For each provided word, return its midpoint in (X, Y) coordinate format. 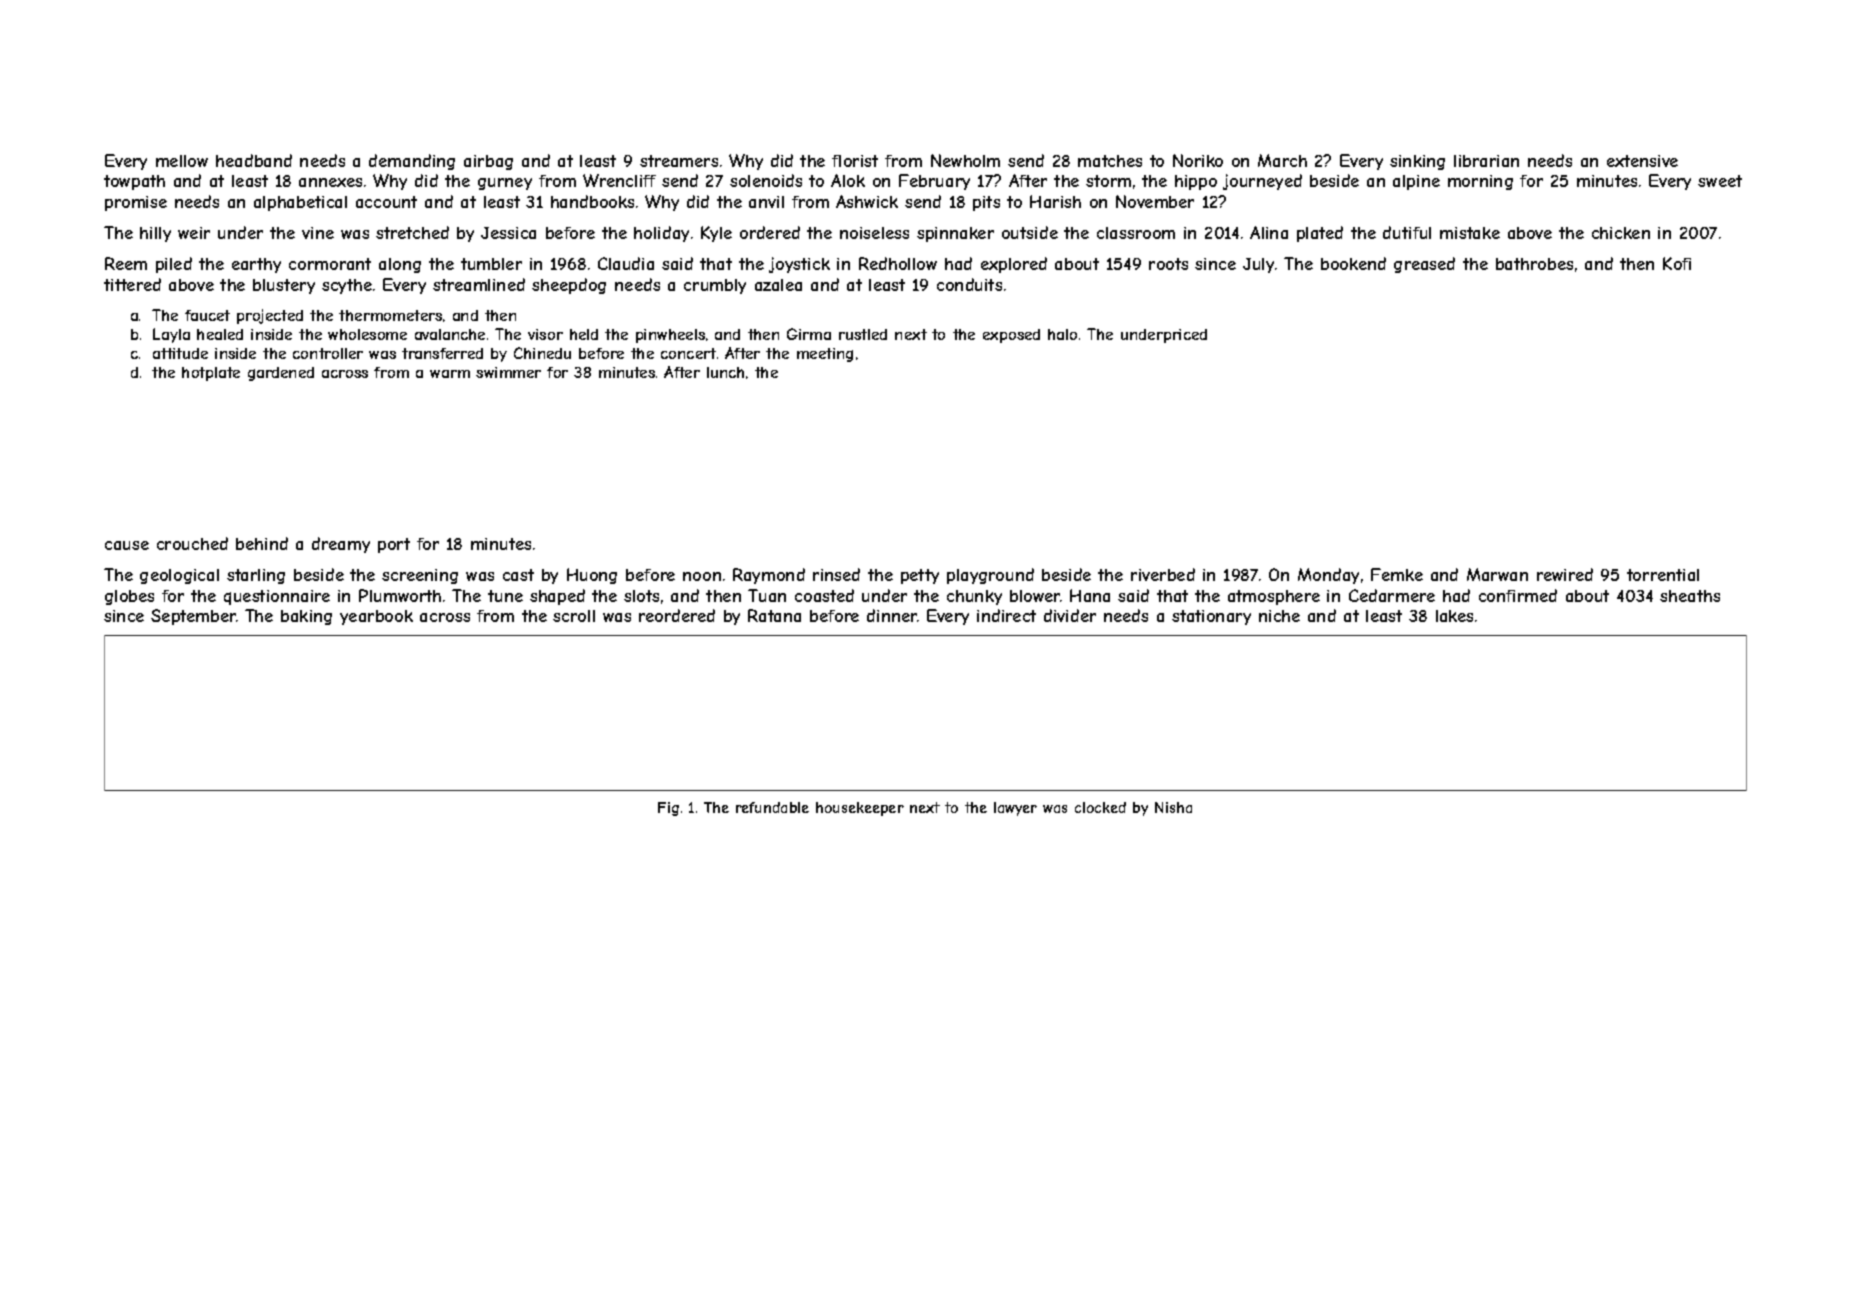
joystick (799, 265)
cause (127, 545)
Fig (668, 809)
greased (1424, 265)
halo (1062, 334)
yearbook (376, 617)
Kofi (1677, 263)
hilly (155, 234)
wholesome (367, 334)
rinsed (836, 574)
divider (1070, 615)
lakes (1454, 616)
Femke (1397, 574)
